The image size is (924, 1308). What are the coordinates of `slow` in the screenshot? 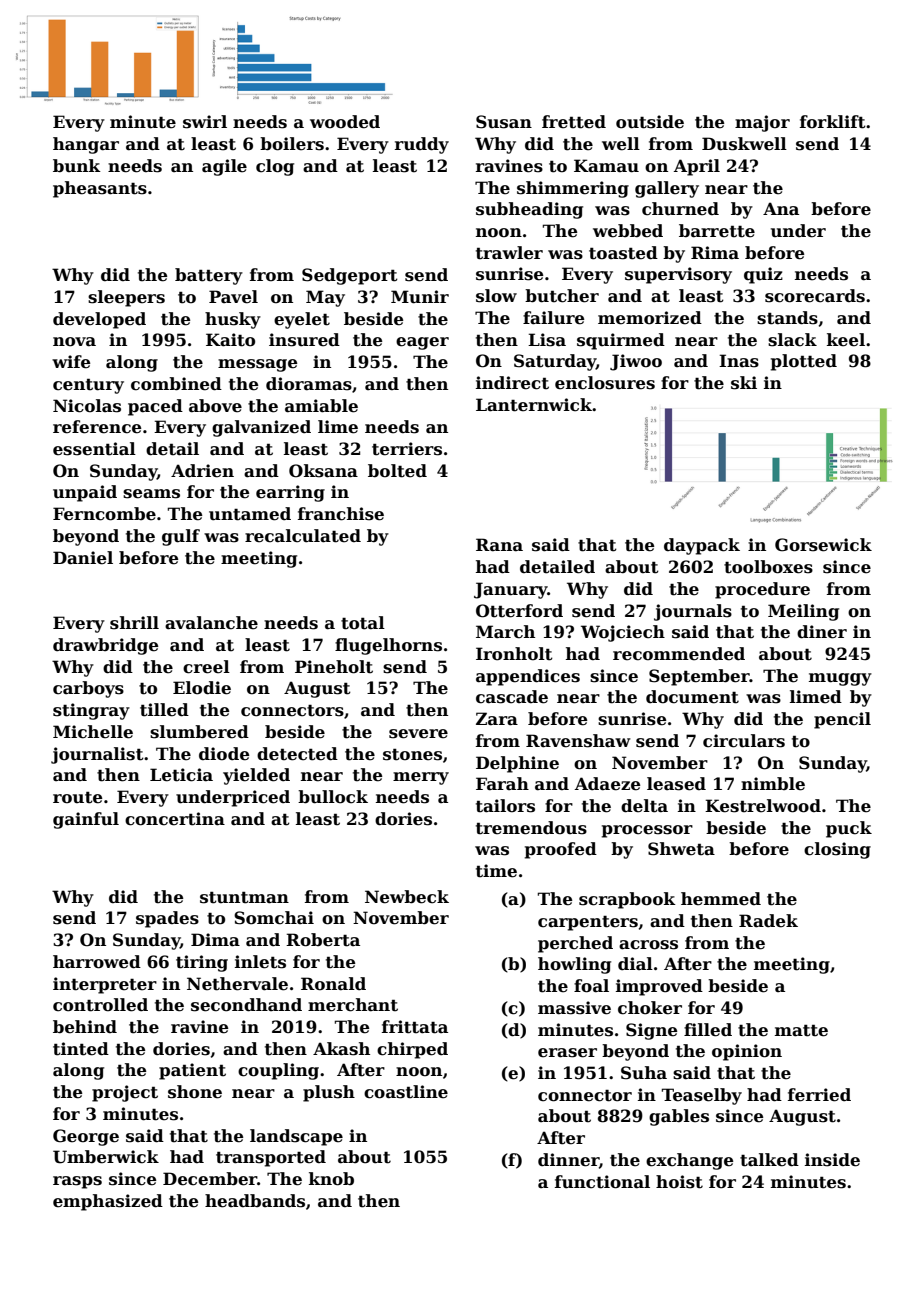 It's located at (496, 296).
